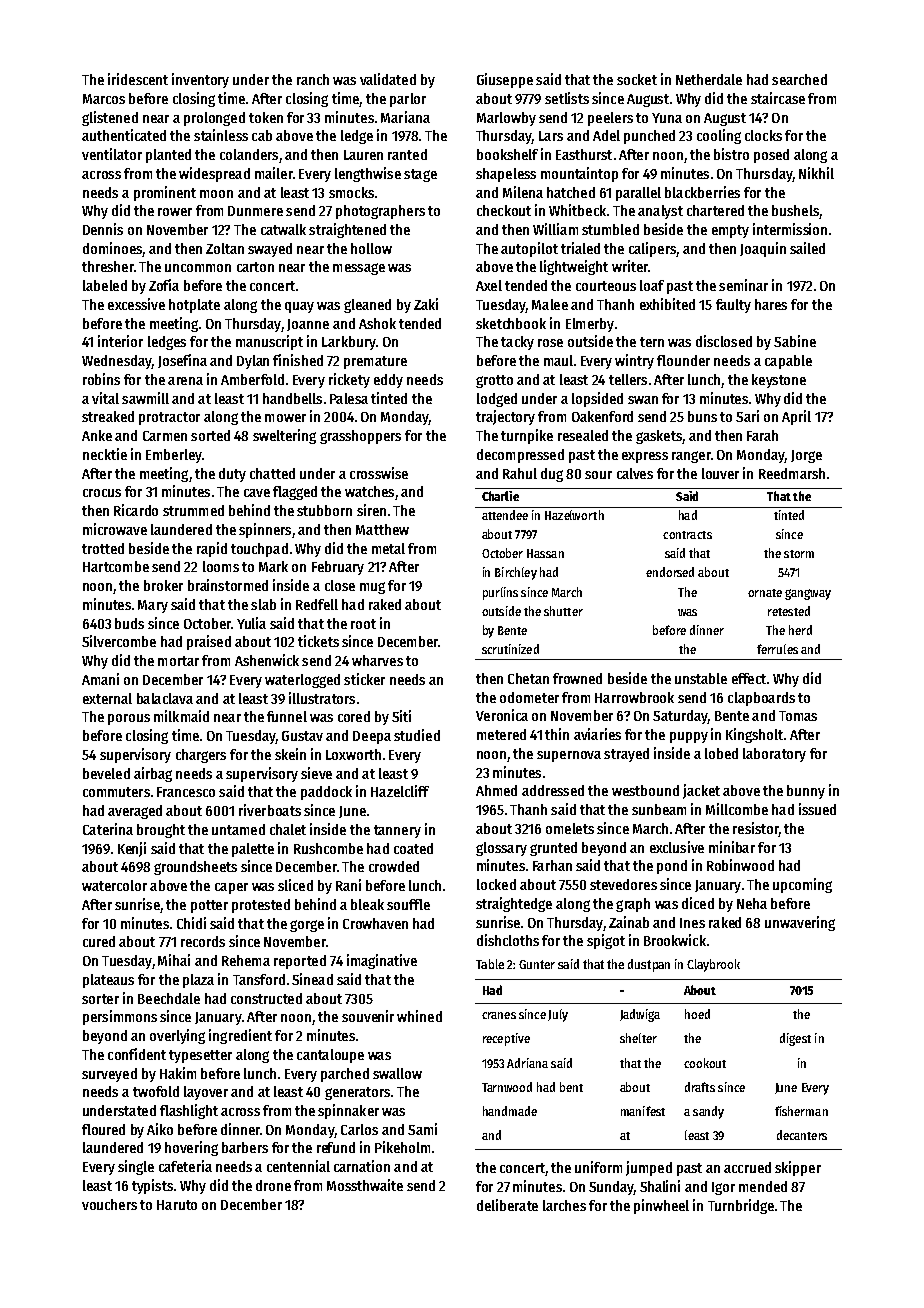 Image resolution: width=924 pixels, height=1308 pixels. What do you see at coordinates (792, 473) in the page?
I see `Reedmarsh` at bounding box center [792, 473].
